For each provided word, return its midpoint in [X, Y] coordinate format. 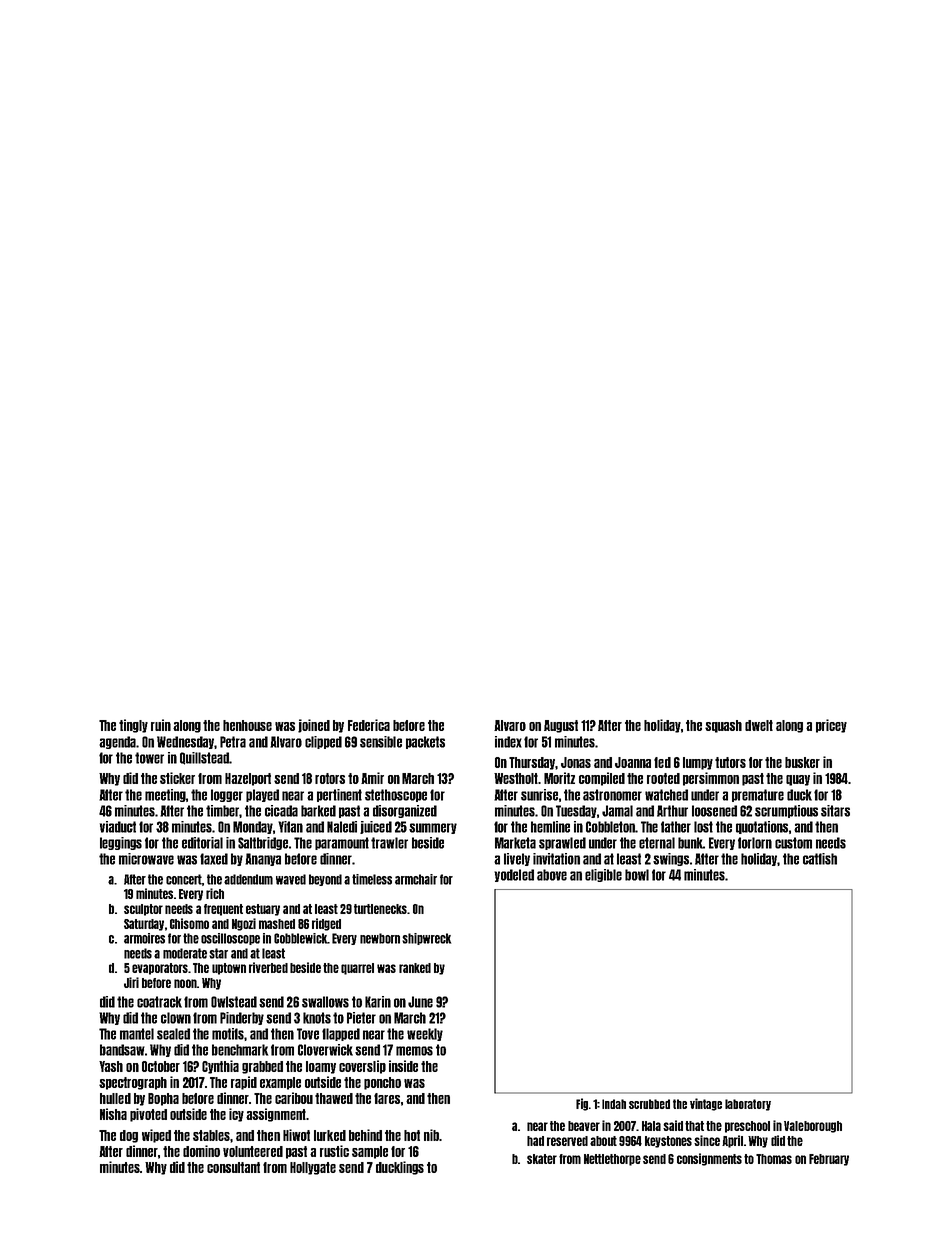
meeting [165, 795]
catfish [820, 859]
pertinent [339, 795]
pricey [831, 726]
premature [758, 795]
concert [184, 879]
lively [517, 859]
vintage [706, 1104]
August [561, 726]
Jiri [131, 982]
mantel [137, 1034]
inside [403, 1066]
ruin [161, 725]
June [420, 1002]
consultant [233, 1167]
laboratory [748, 1105]
